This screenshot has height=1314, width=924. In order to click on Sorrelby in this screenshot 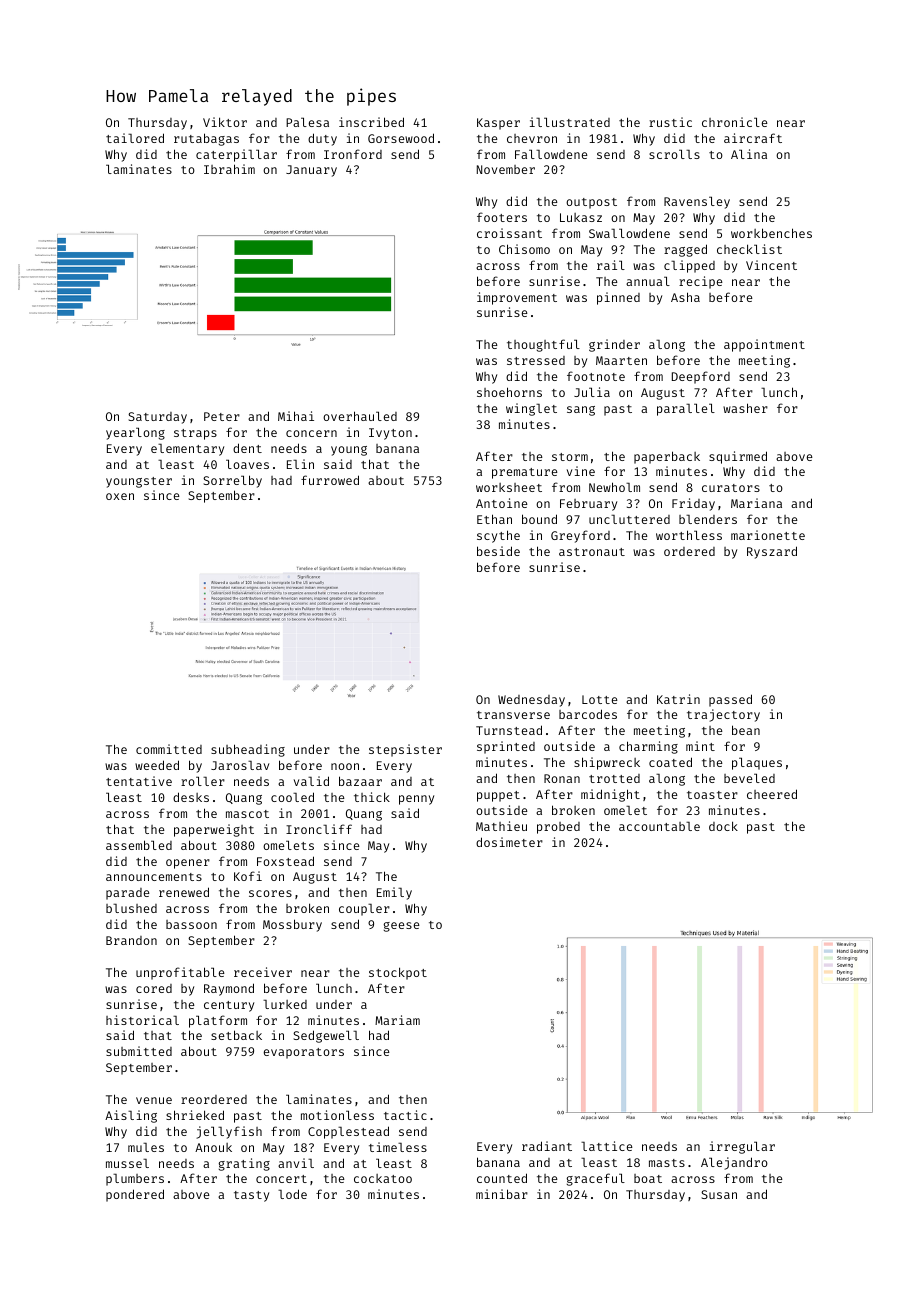, I will do `click(232, 481)`.
